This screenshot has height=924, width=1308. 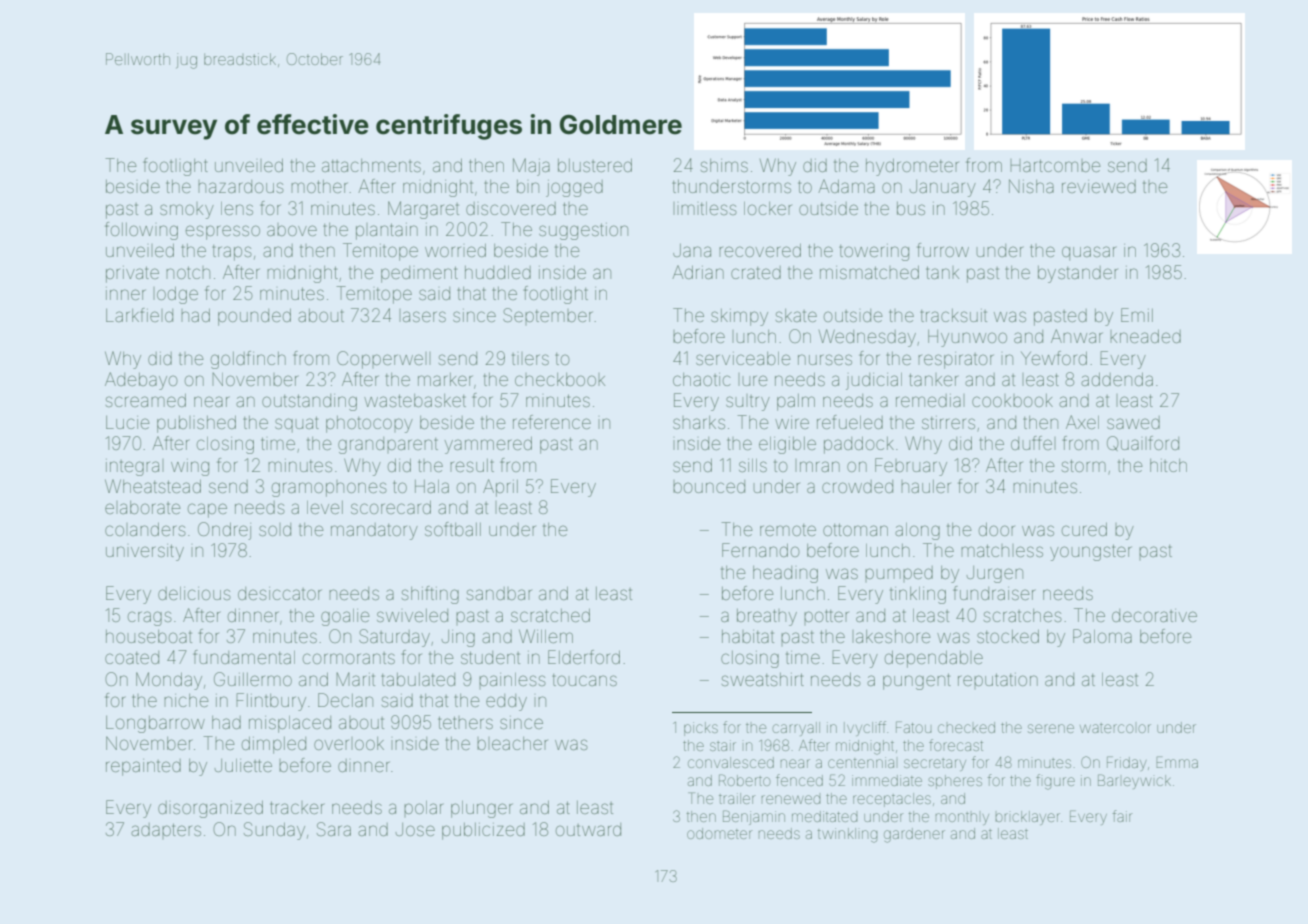 I want to click on odometer, so click(x=719, y=833).
